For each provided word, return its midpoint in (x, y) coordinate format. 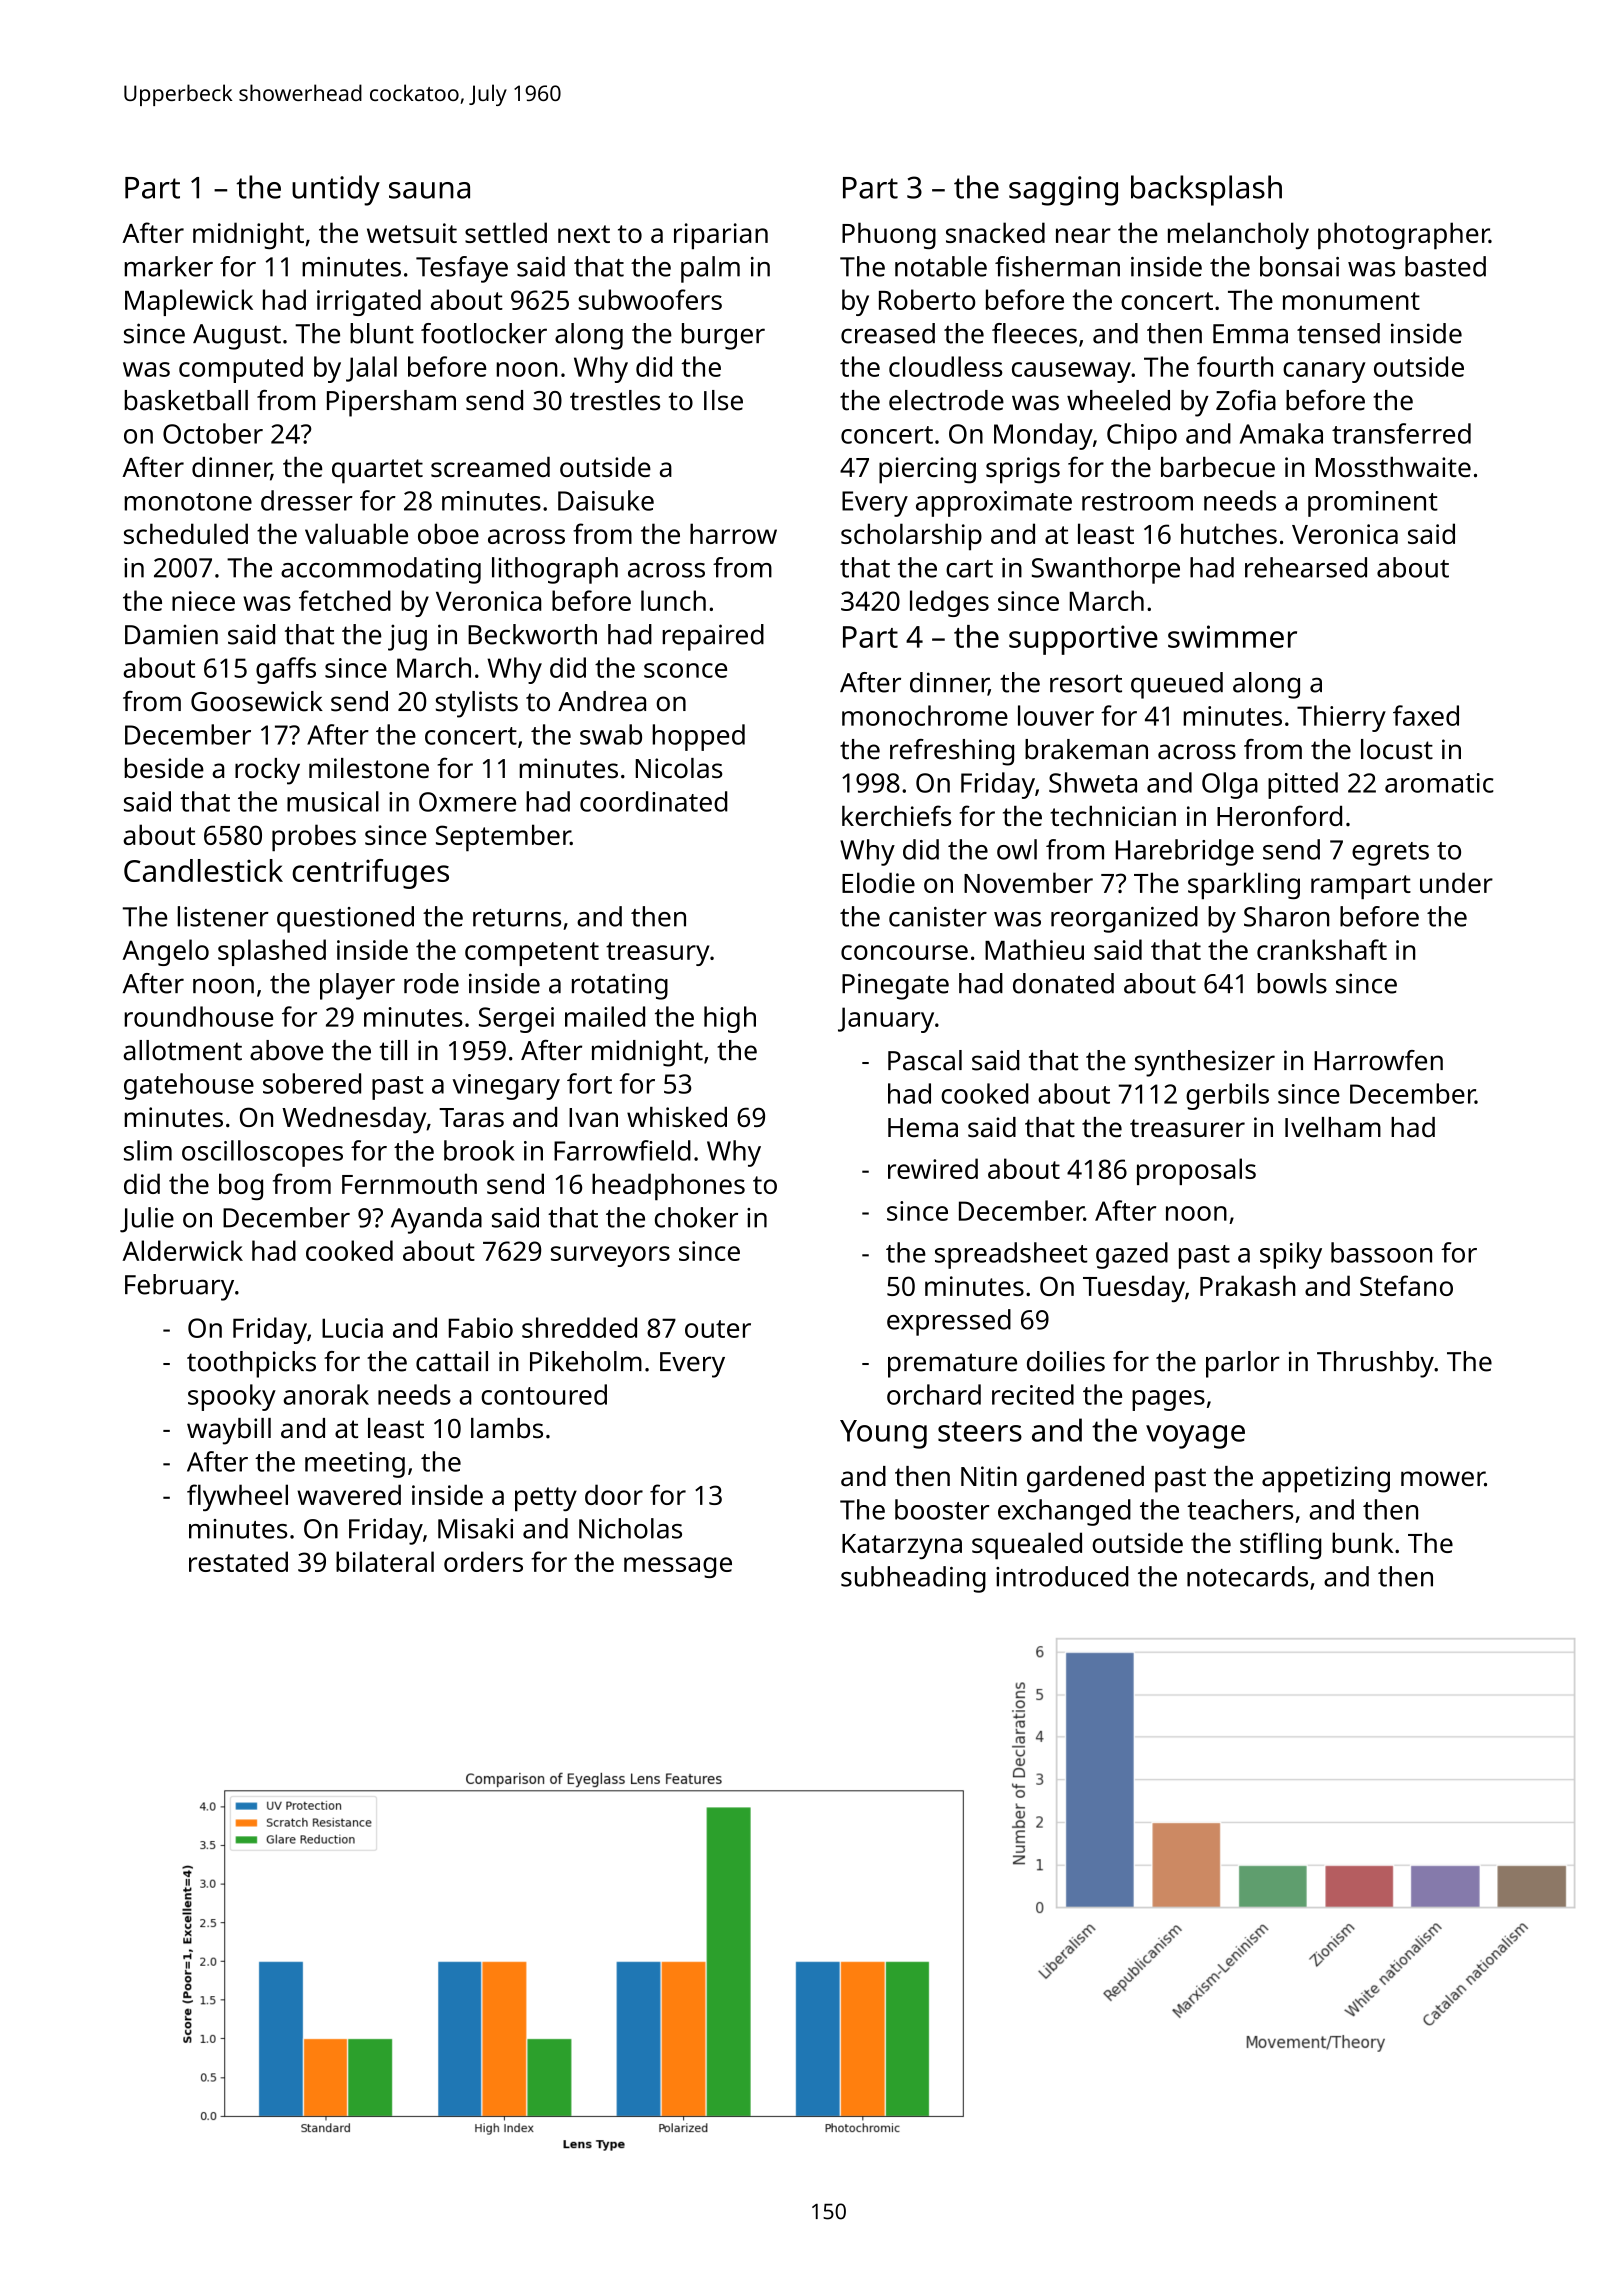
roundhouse (199, 1016)
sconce (685, 670)
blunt (382, 333)
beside (164, 768)
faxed (1426, 715)
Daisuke (606, 500)
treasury (657, 954)
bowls (1292, 983)
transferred (1401, 433)
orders (483, 1561)
